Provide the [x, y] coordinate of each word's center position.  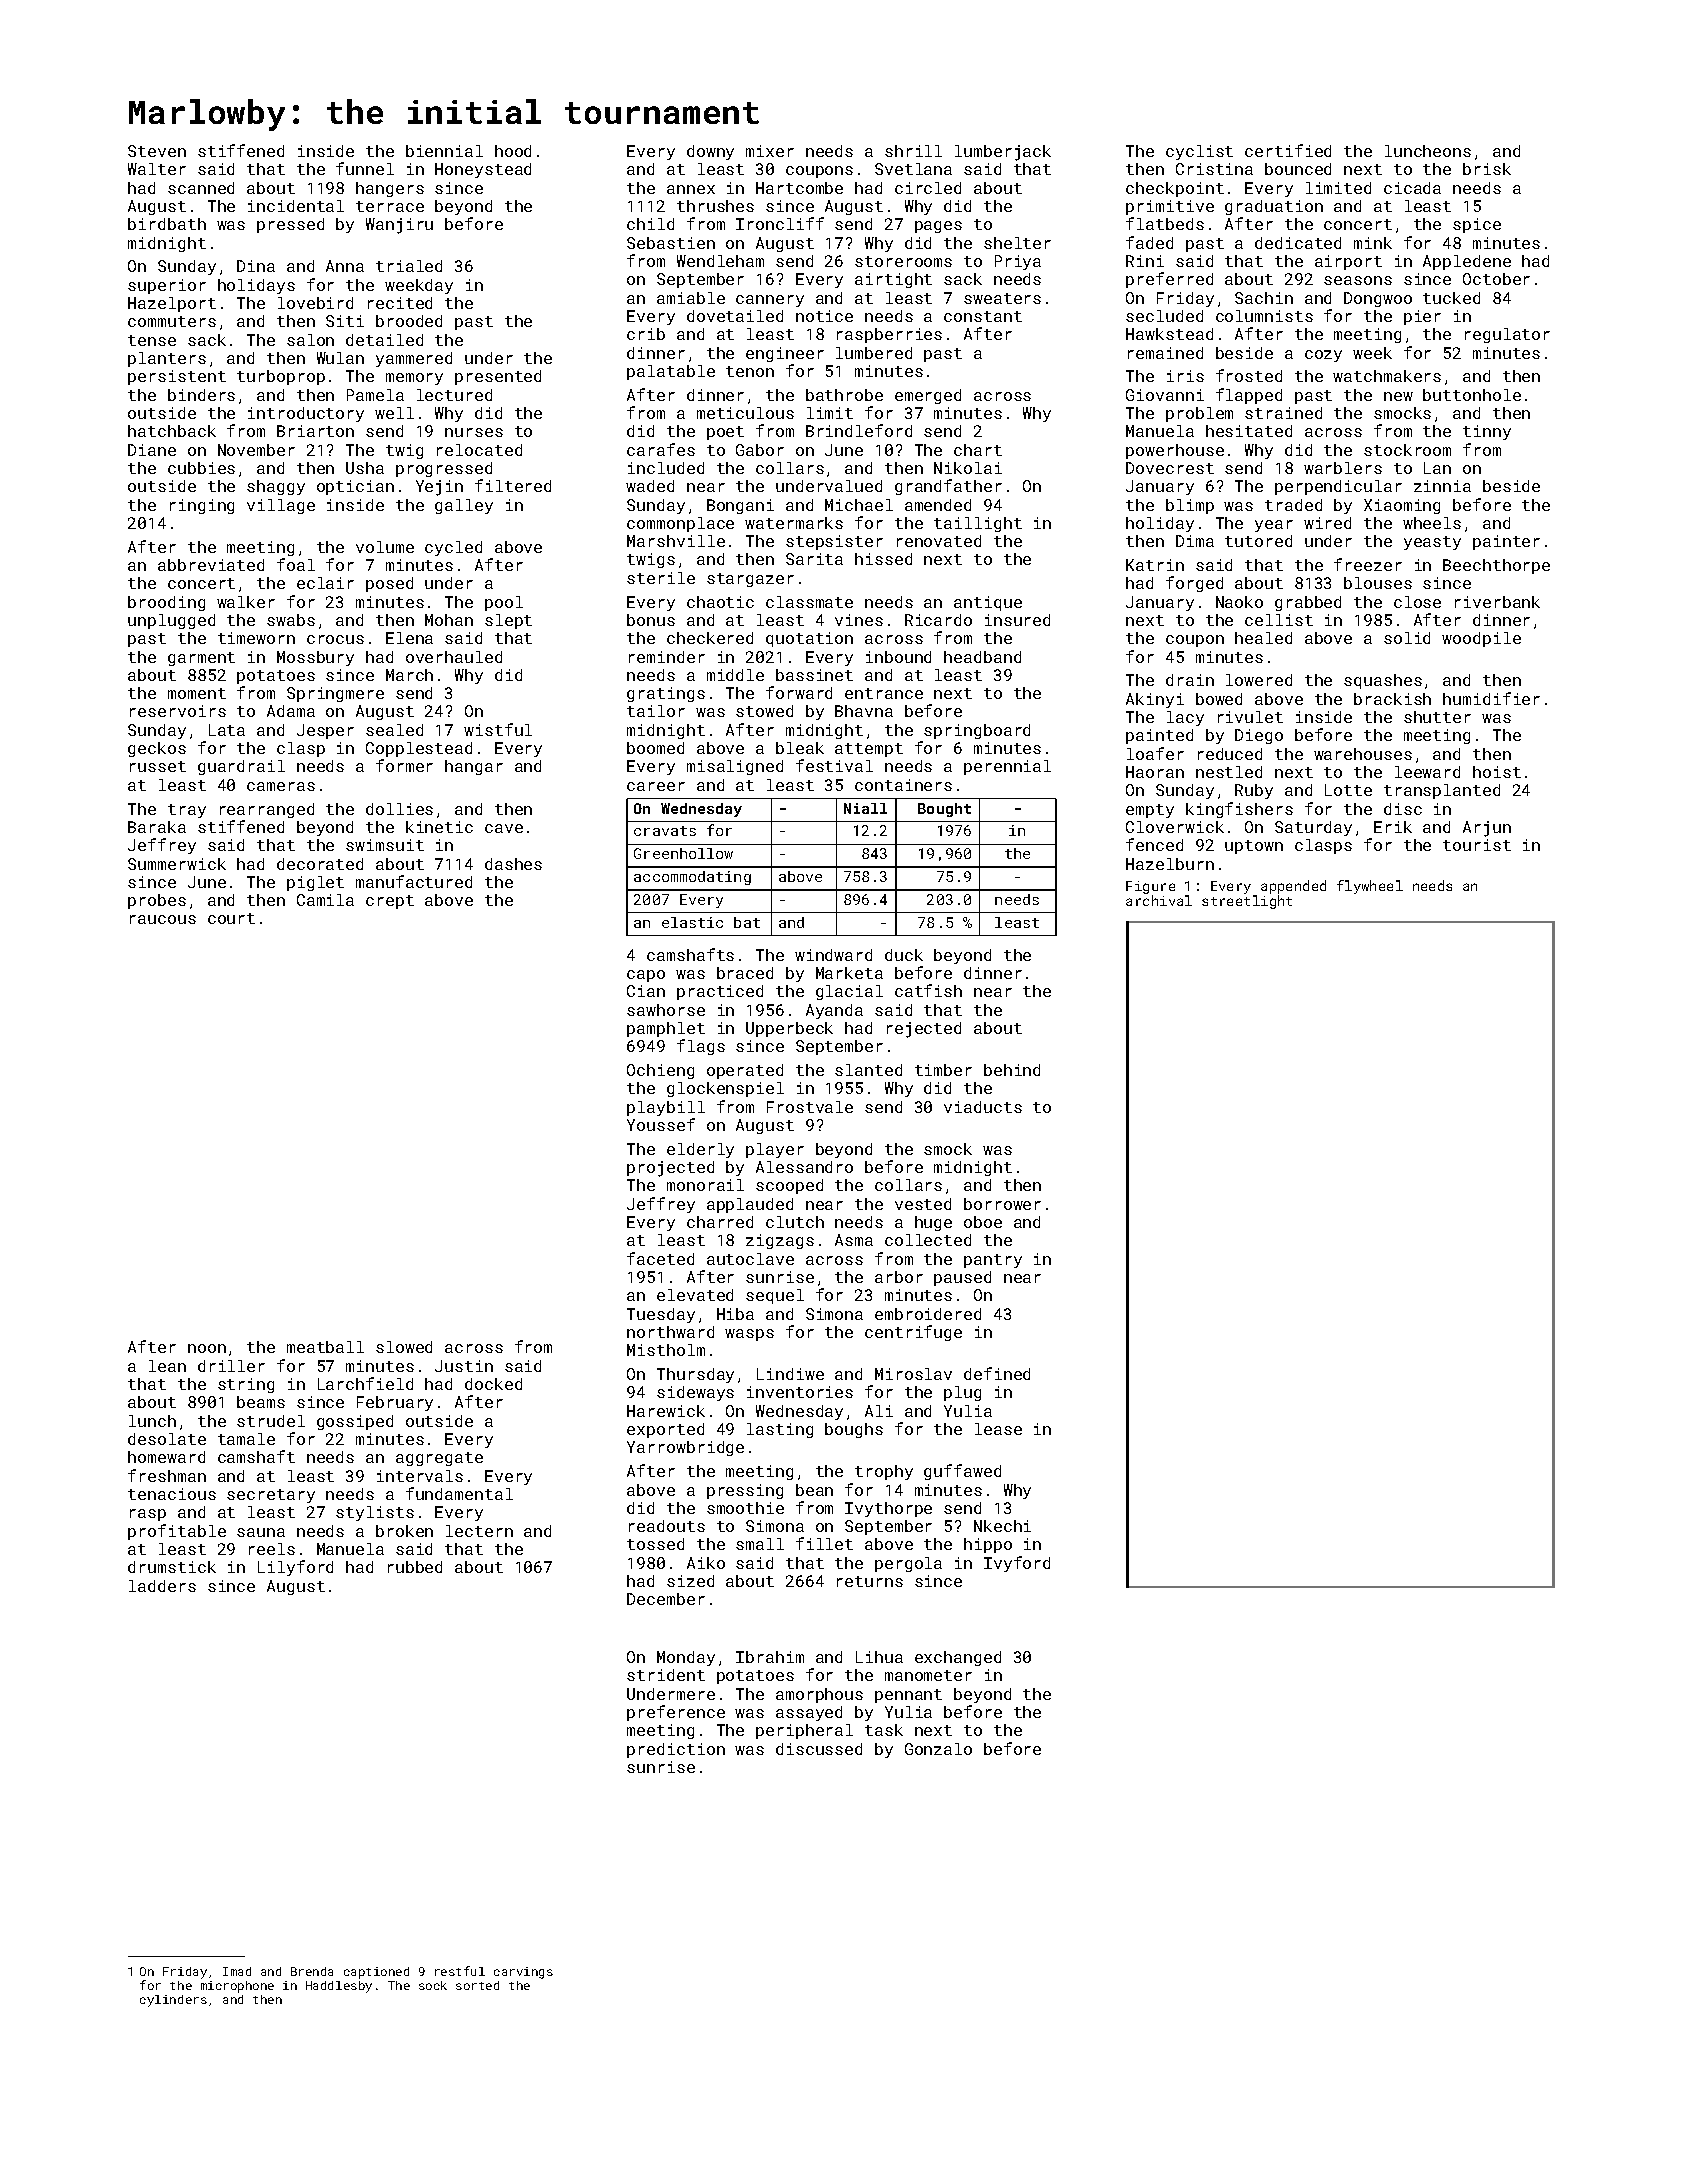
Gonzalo [938, 1749]
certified [1288, 150]
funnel [365, 168]
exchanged [958, 1658]
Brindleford [859, 430]
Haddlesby [339, 1987]
